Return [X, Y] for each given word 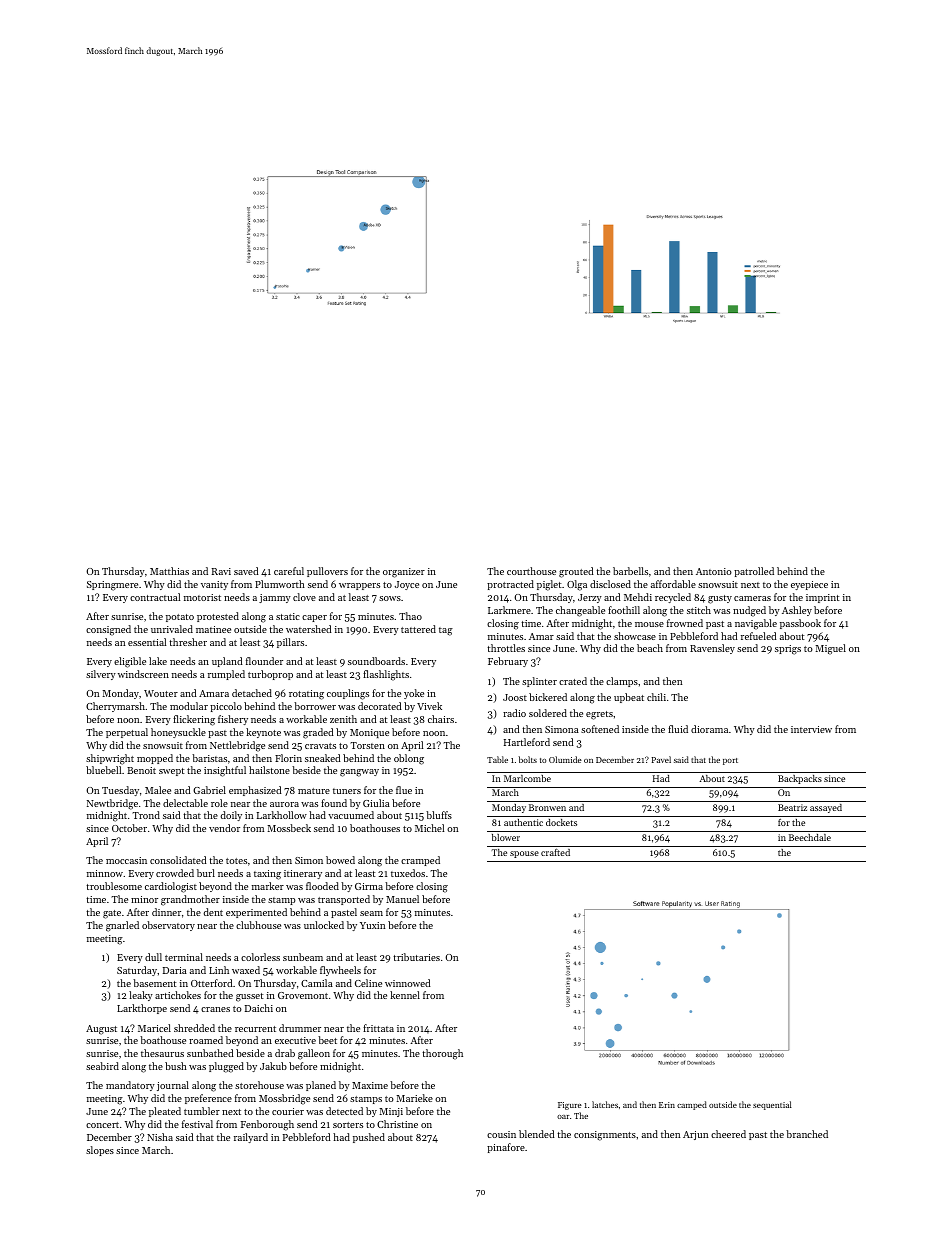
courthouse [531, 571]
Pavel [661, 759]
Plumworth [280, 584]
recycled [673, 598]
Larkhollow [282, 815]
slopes [100, 1151]
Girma [369, 886]
